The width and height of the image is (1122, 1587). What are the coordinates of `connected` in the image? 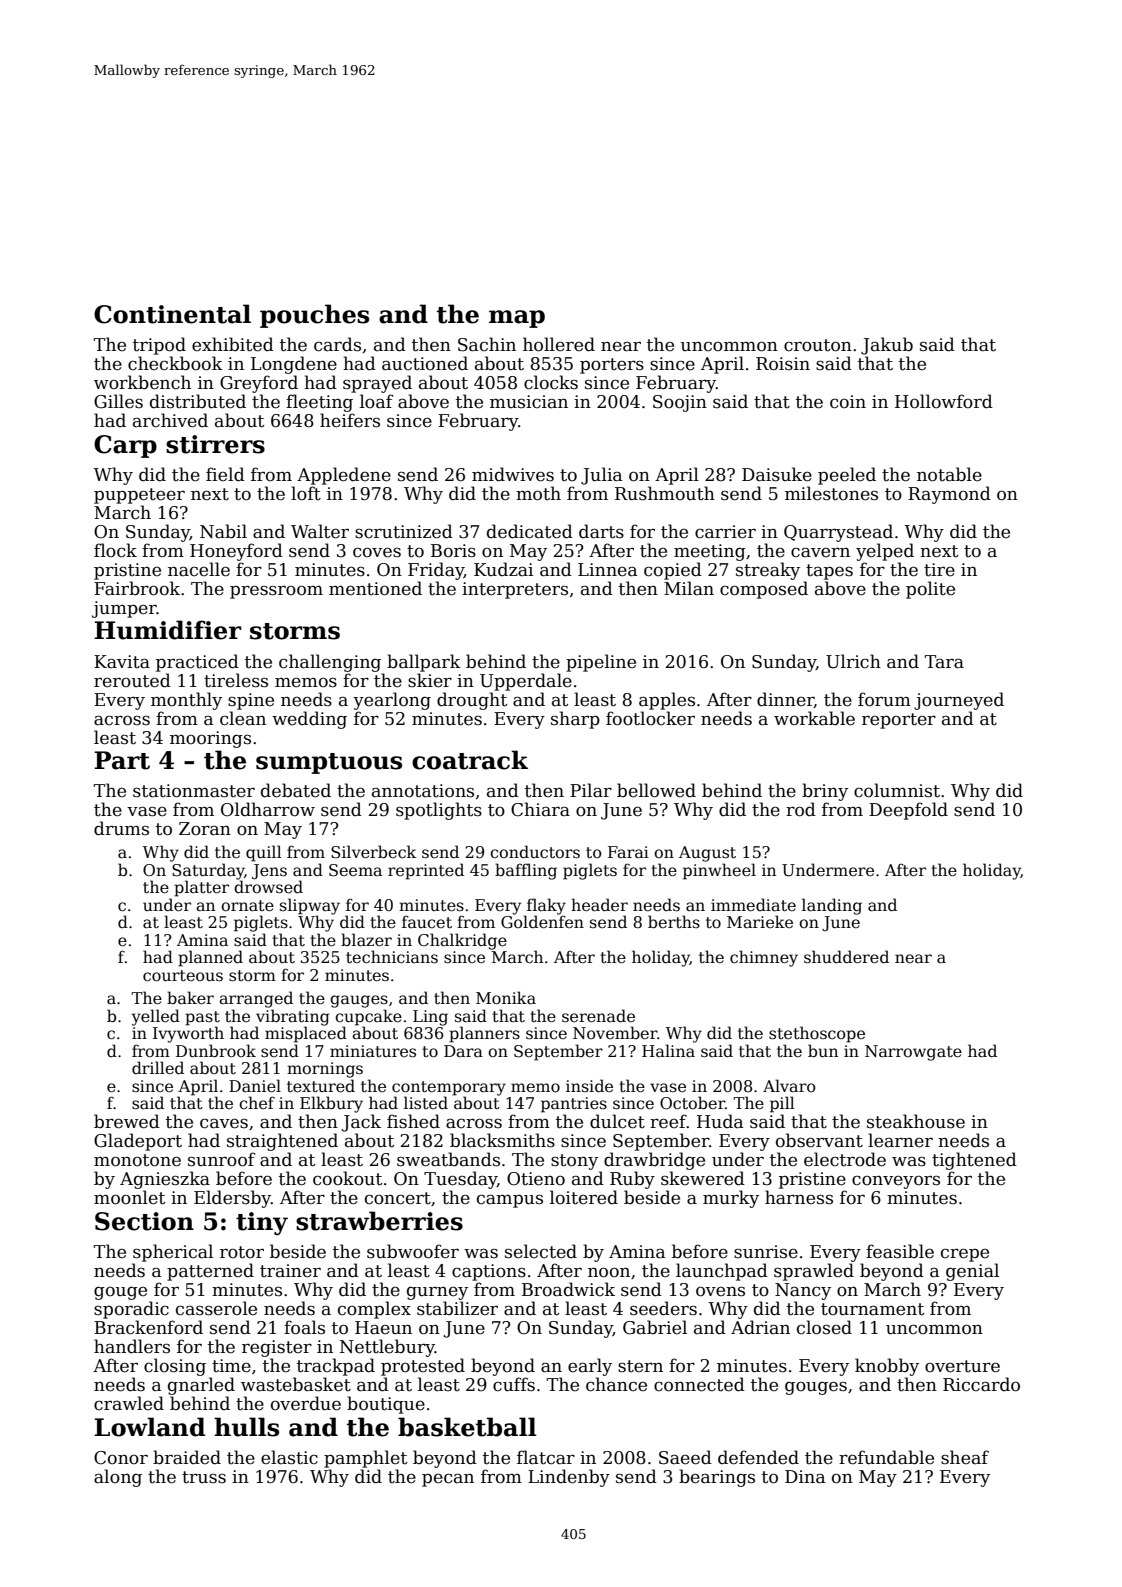 It's located at (699, 1384).
